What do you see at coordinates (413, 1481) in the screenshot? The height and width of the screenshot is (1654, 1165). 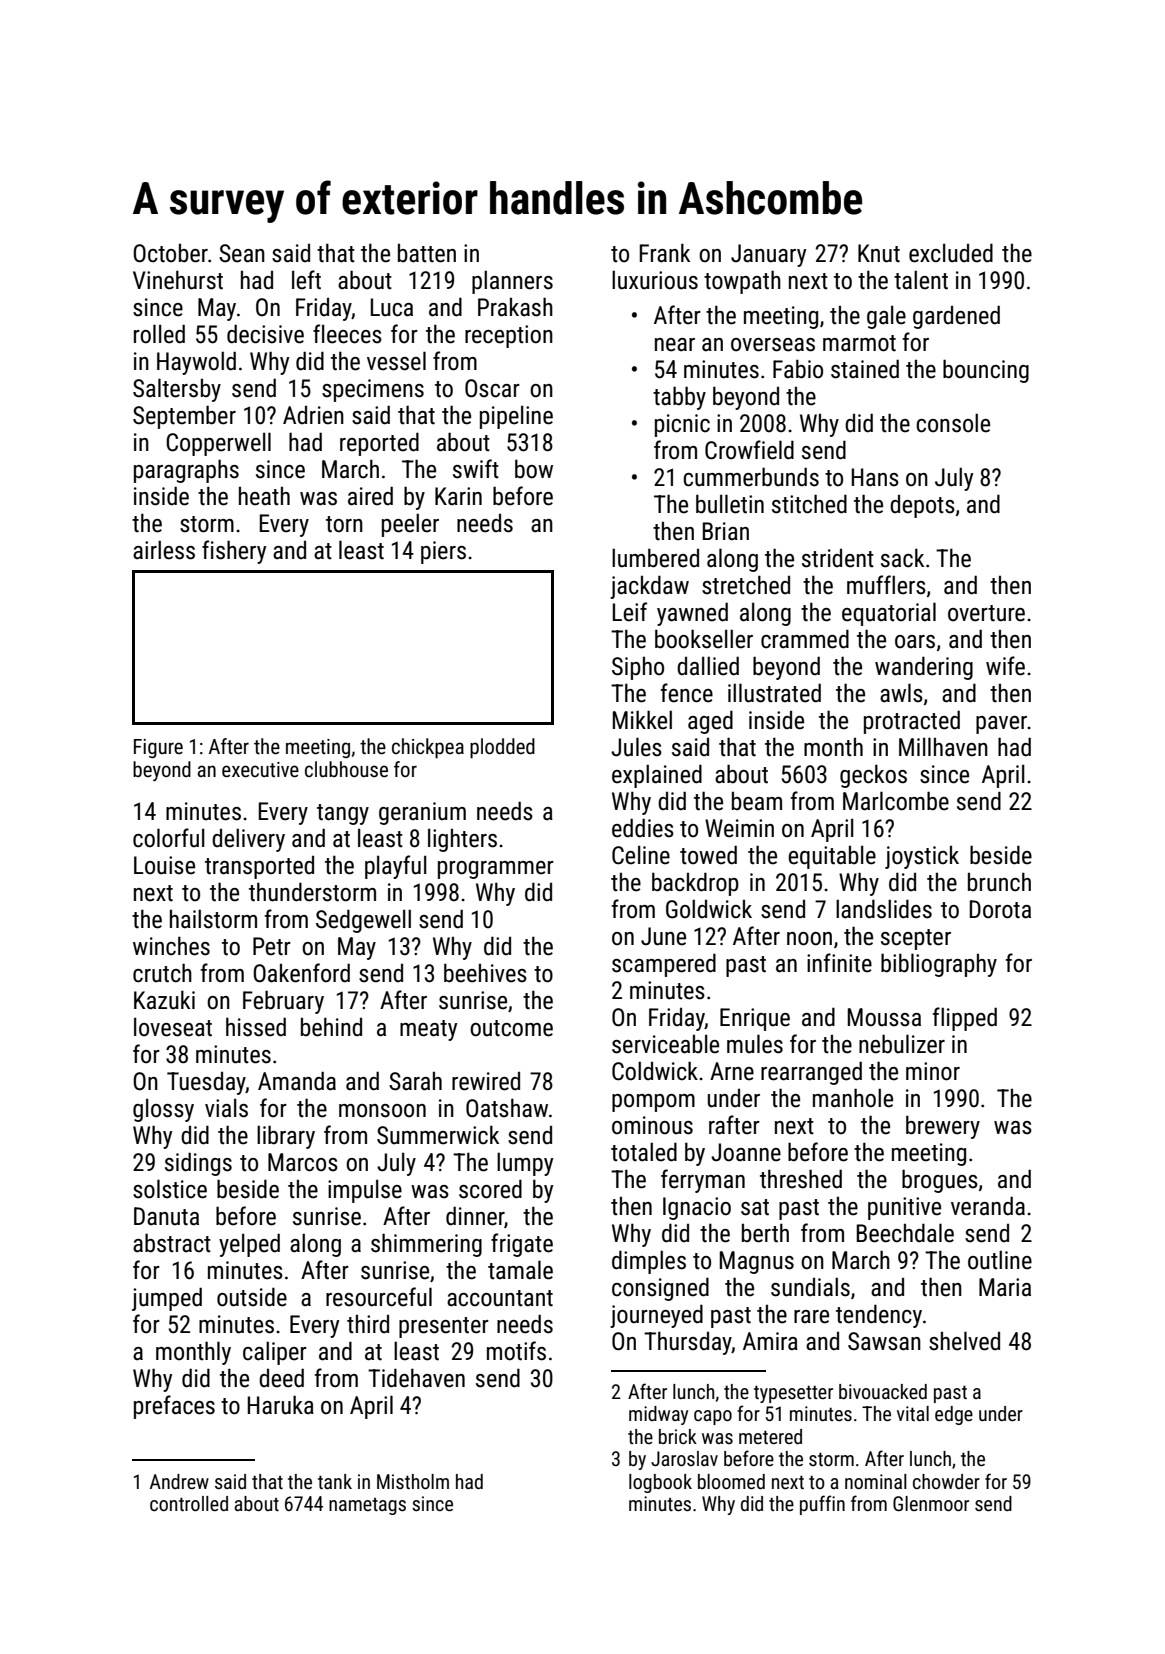 I see `Mistholm` at bounding box center [413, 1481].
